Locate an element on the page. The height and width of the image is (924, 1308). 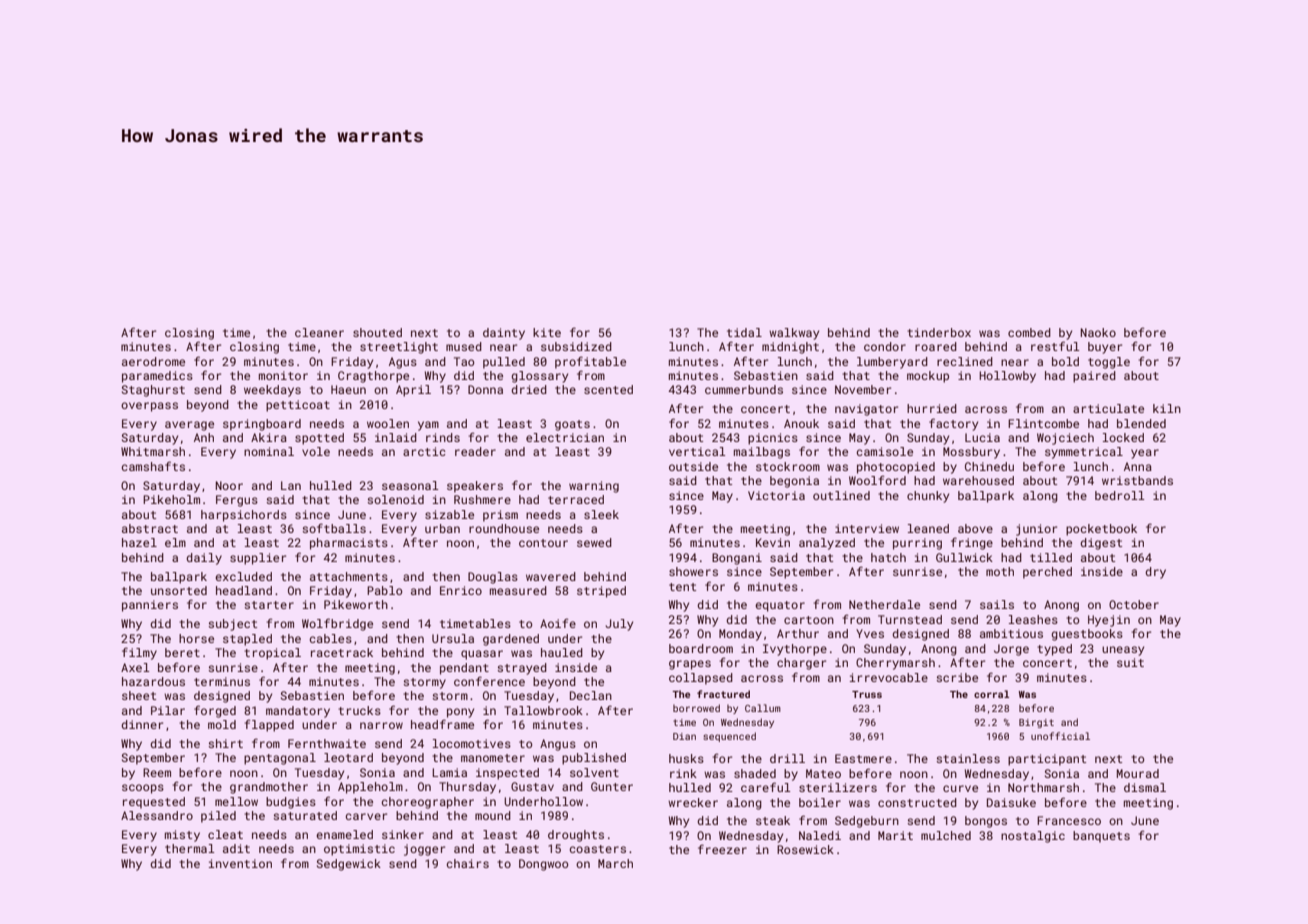
husks is located at coordinates (686, 758).
